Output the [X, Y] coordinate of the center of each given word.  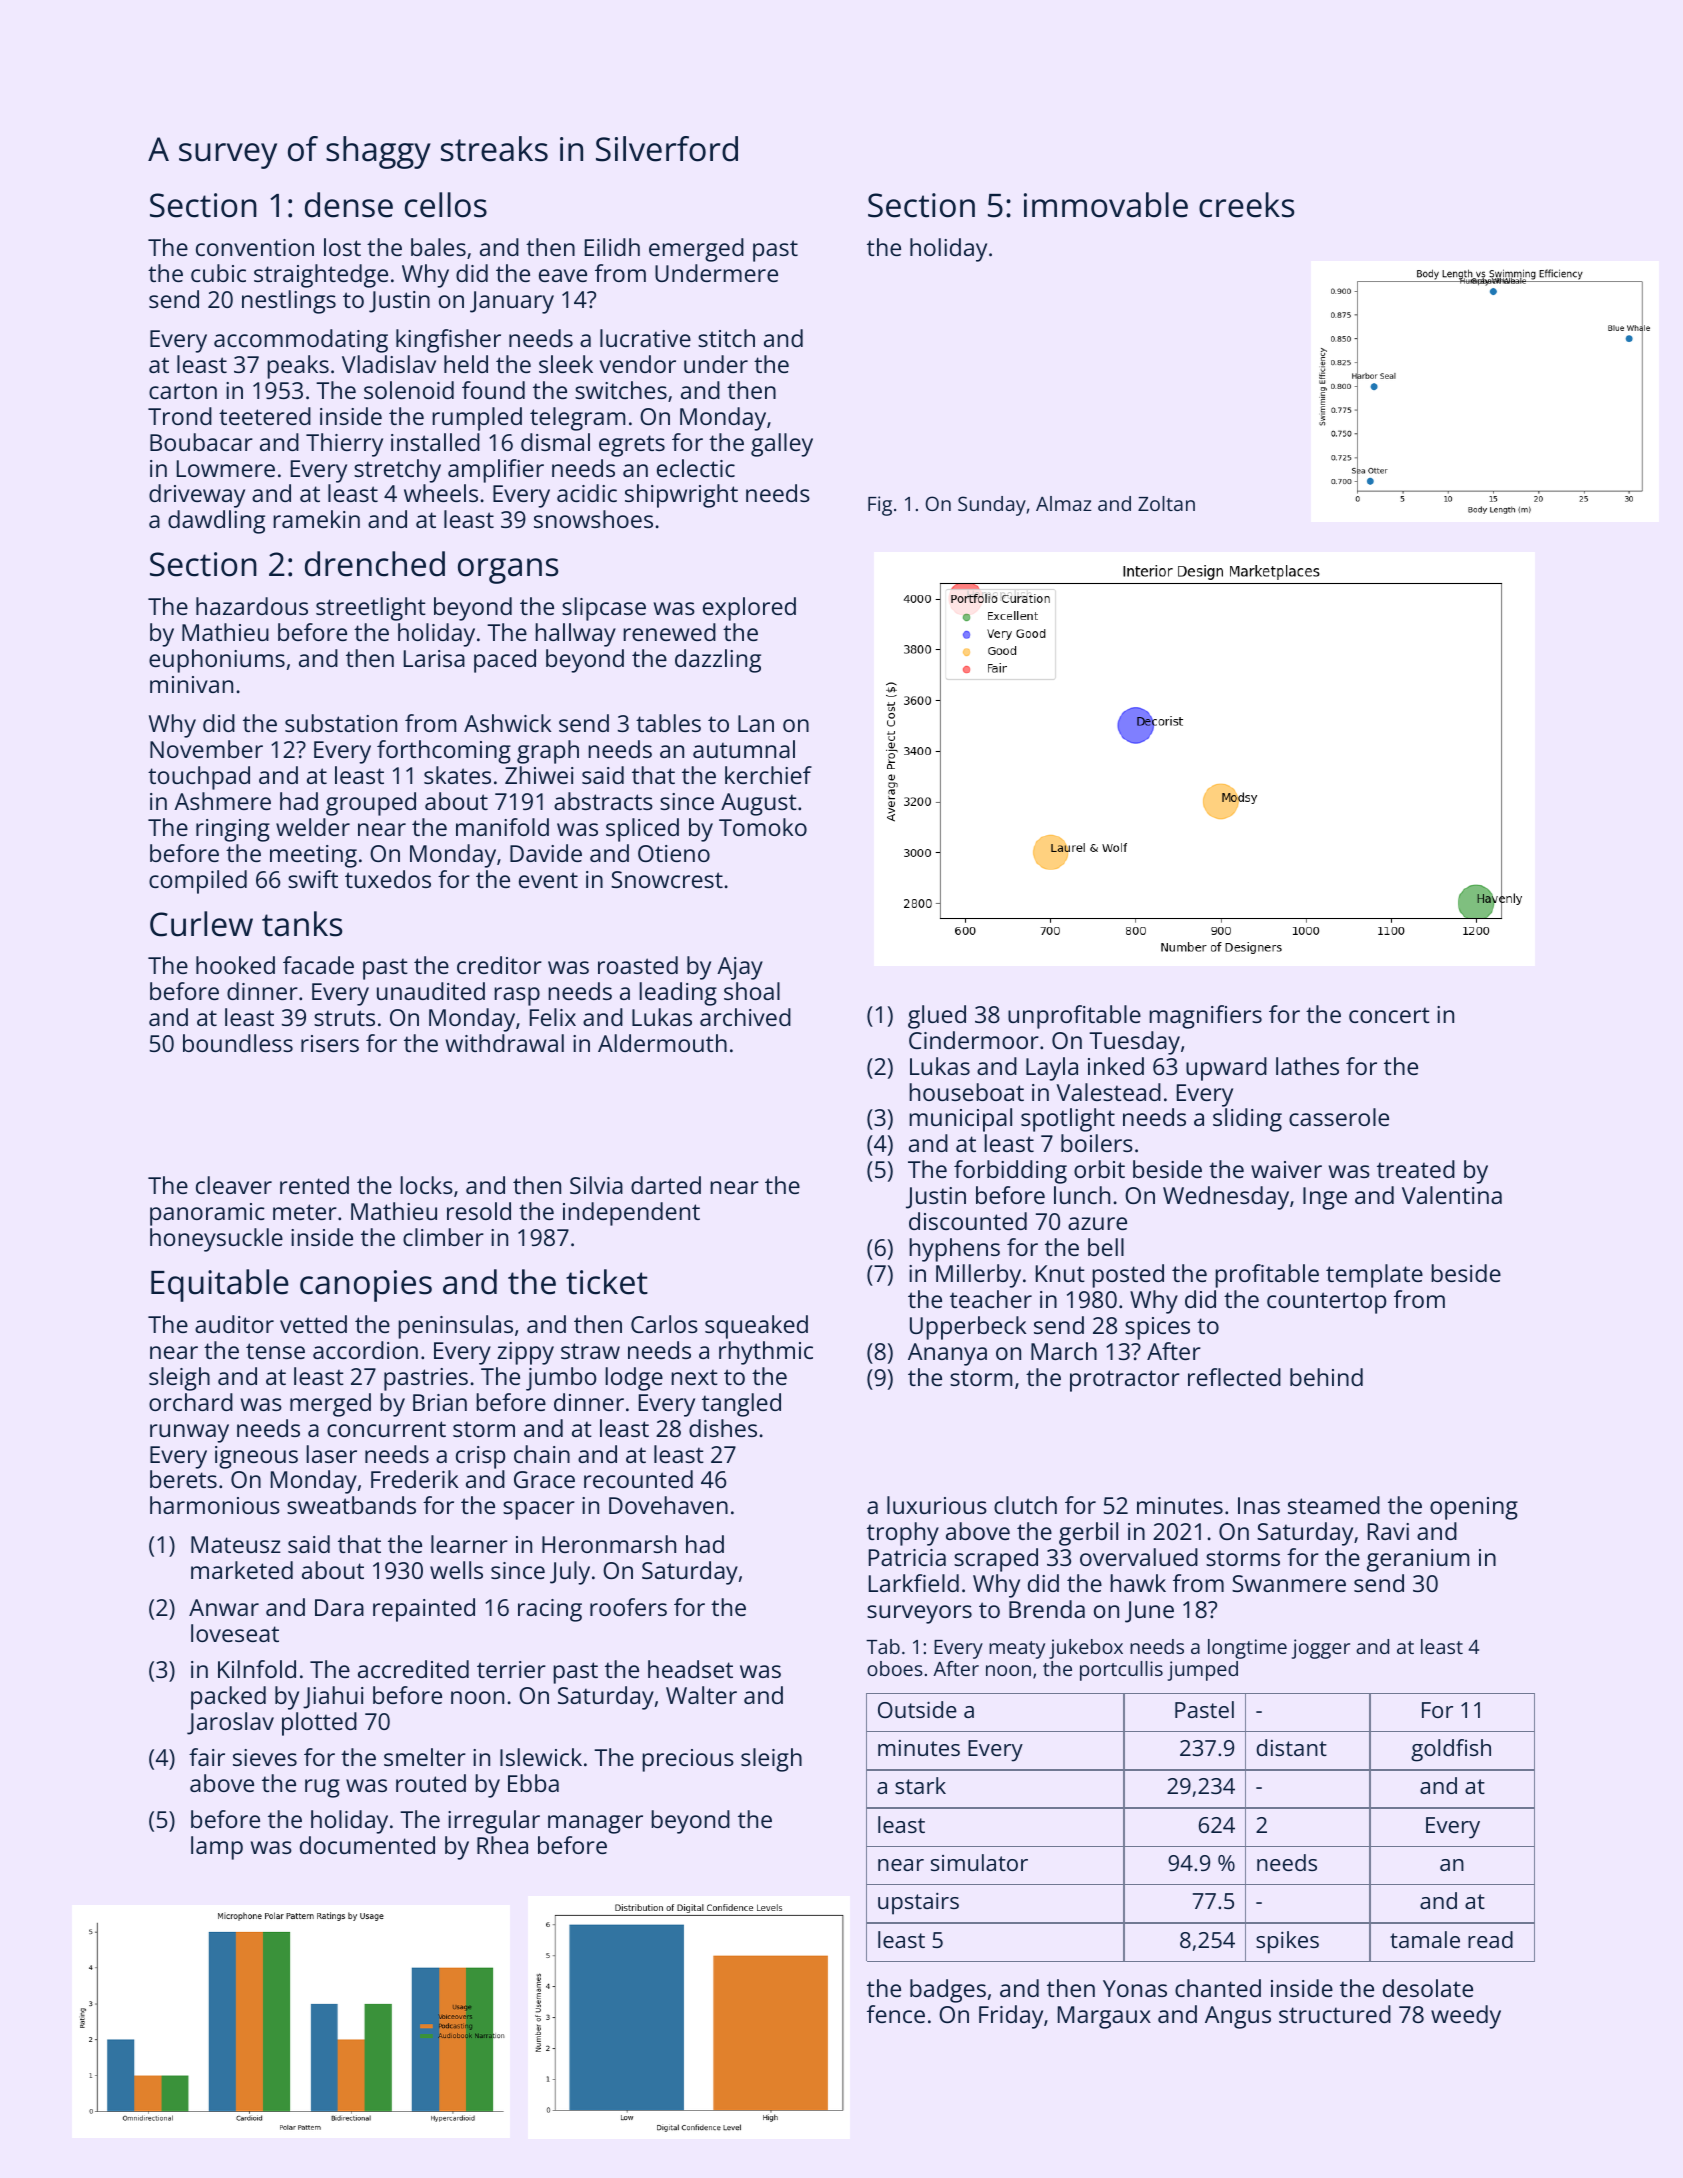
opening [1474, 1508]
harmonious [215, 1505]
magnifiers [1205, 1017]
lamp [217, 1848]
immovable [1106, 205]
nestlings [289, 302]
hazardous [252, 606]
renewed [669, 632]
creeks [1246, 205]
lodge [634, 1379]
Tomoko [763, 827]
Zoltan [1166, 503]
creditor [499, 965]
